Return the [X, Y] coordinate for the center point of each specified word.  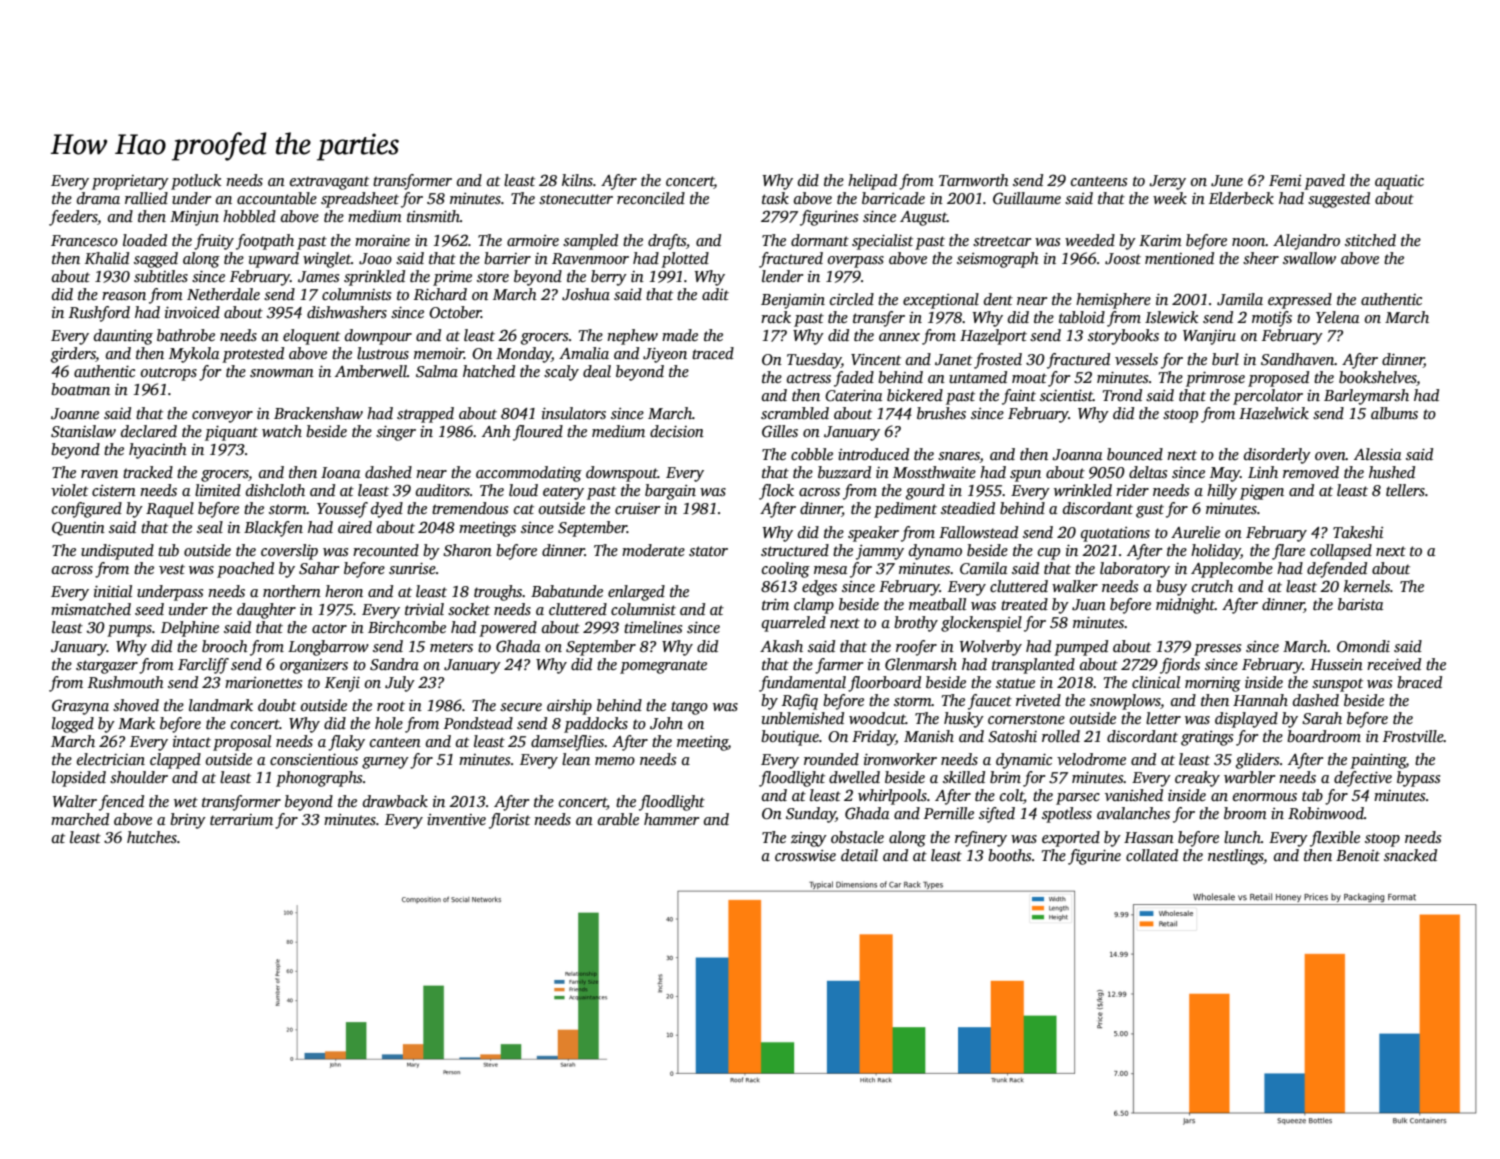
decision [677, 431]
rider [1132, 490]
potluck [196, 182]
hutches [152, 837]
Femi [1285, 180]
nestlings [1236, 857]
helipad [872, 182]
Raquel [170, 510]
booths [1009, 855]
